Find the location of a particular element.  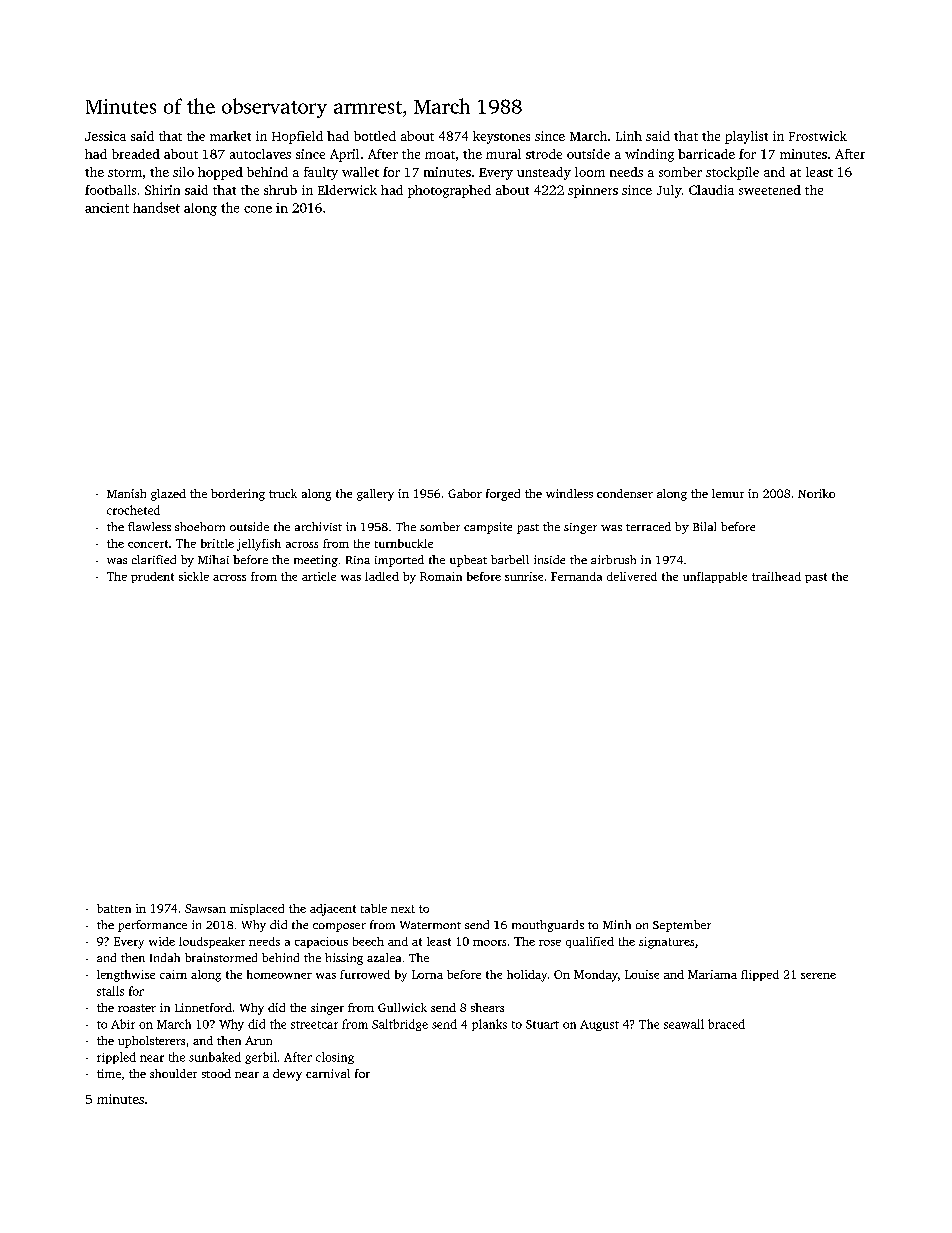

misplaced is located at coordinates (257, 909).
